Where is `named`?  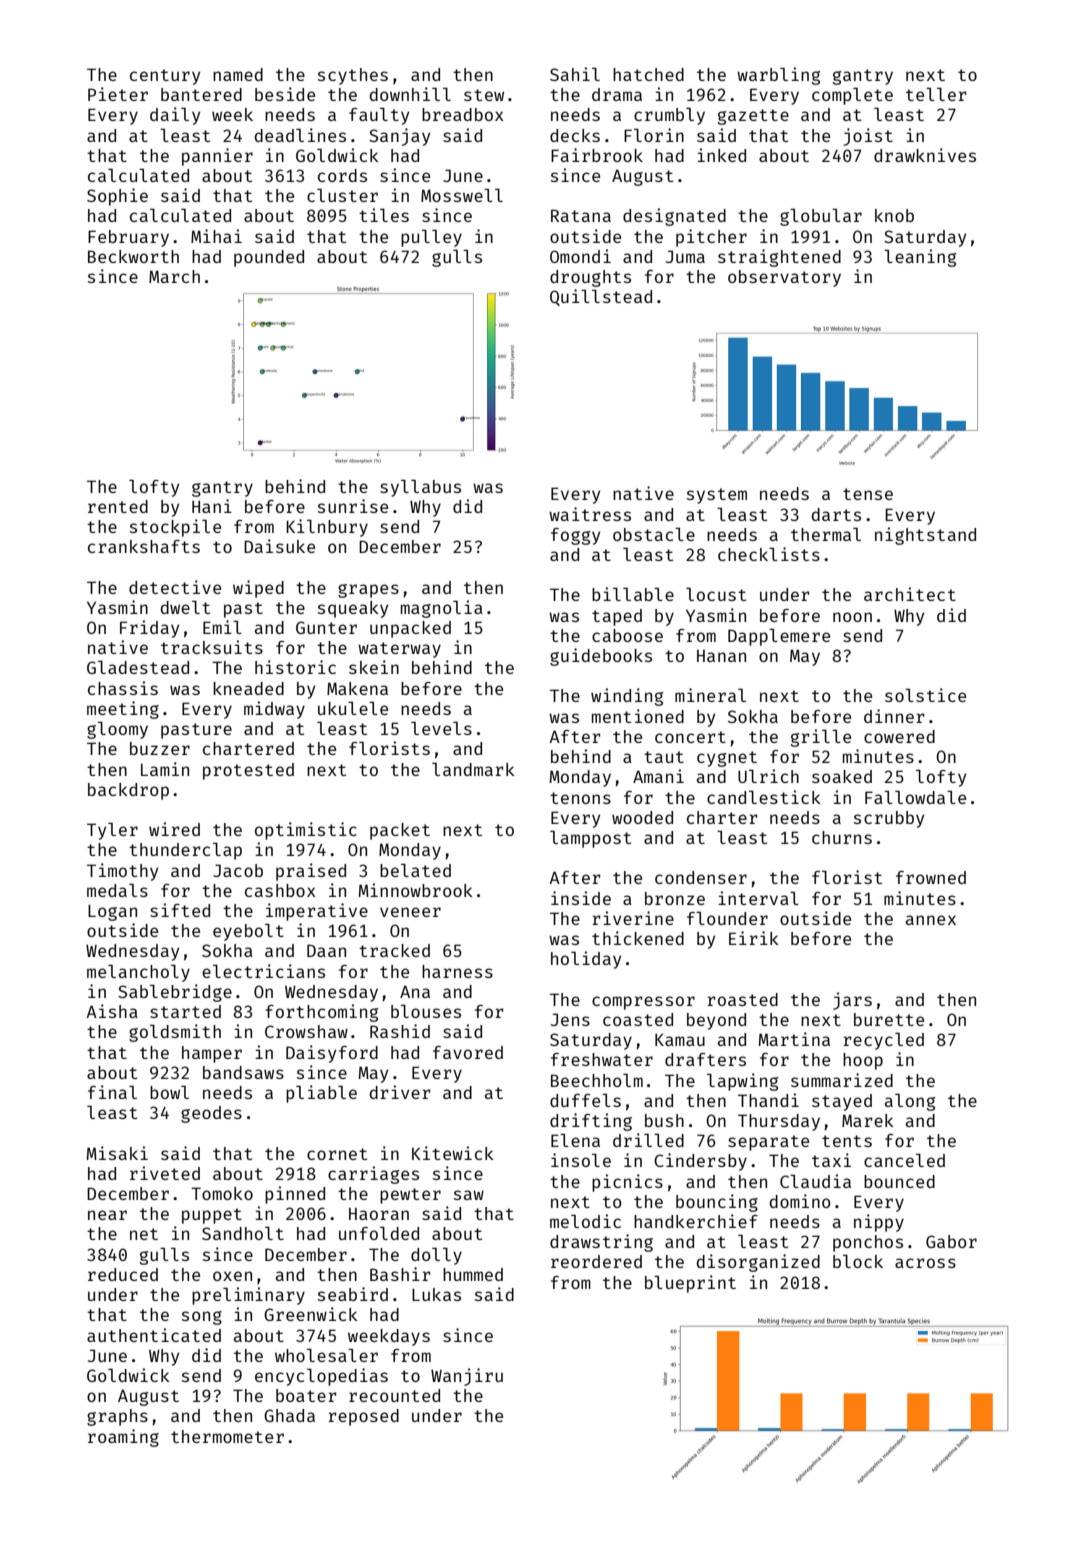 named is located at coordinates (238, 74).
